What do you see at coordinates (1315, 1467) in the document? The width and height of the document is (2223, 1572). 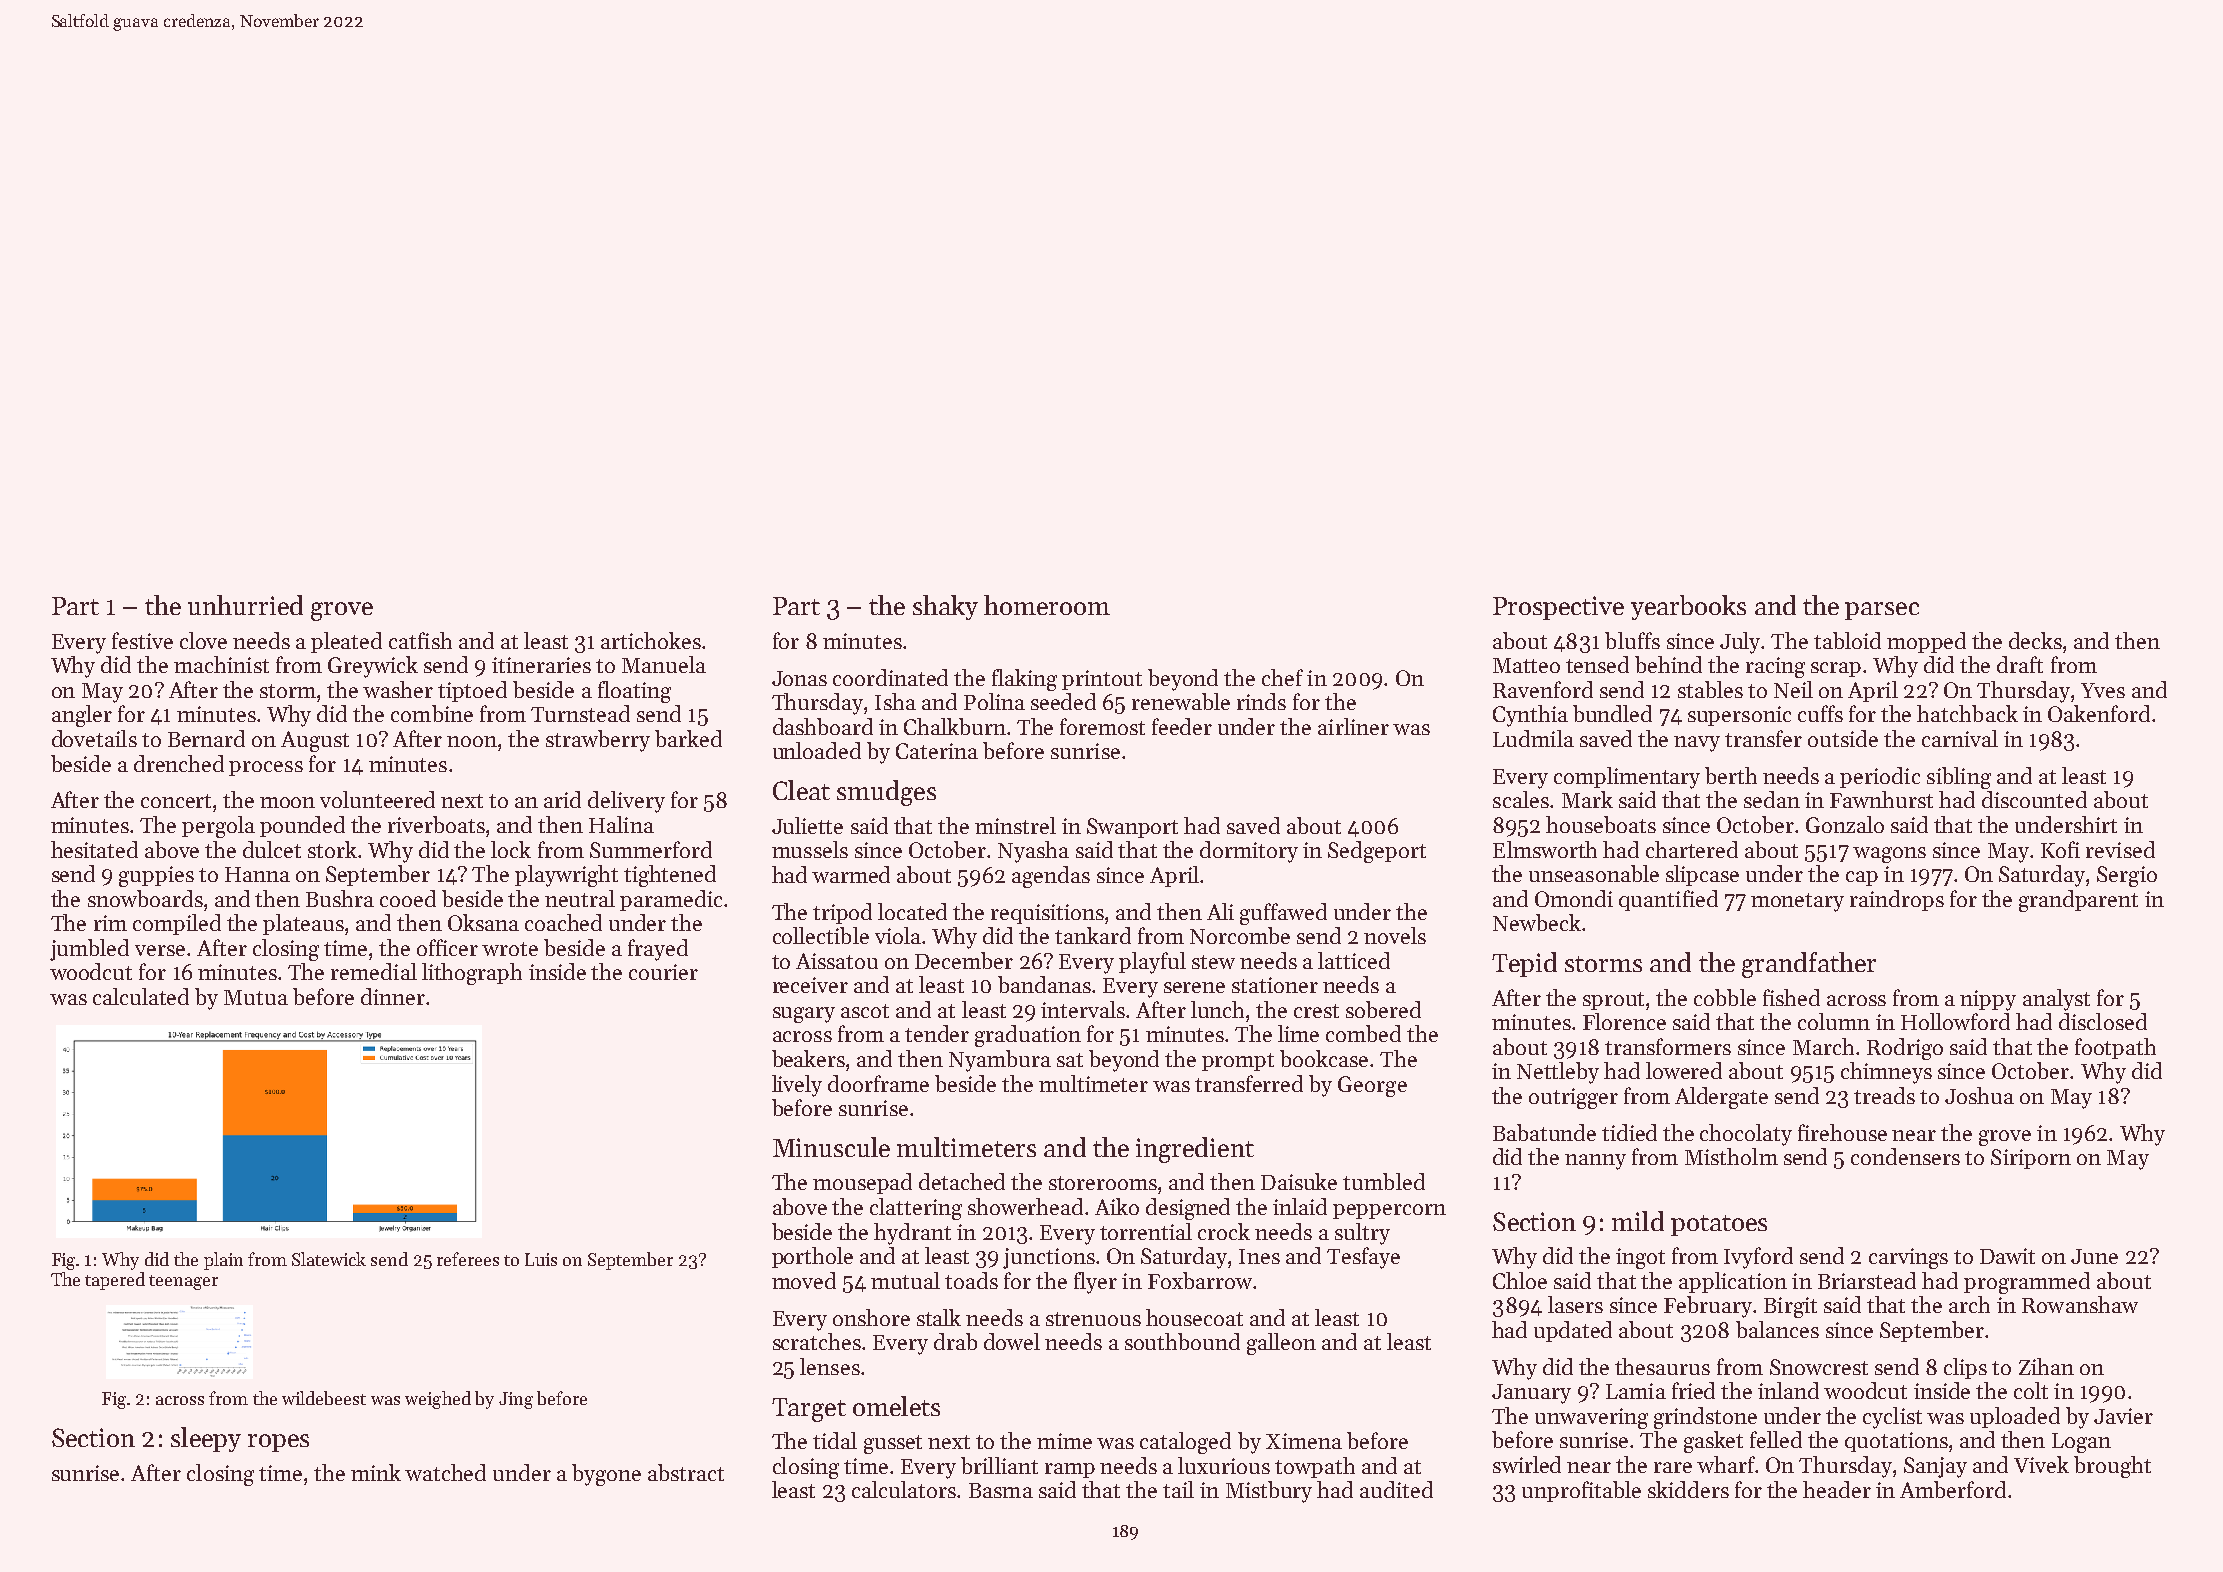 I see `towpath` at bounding box center [1315, 1467].
